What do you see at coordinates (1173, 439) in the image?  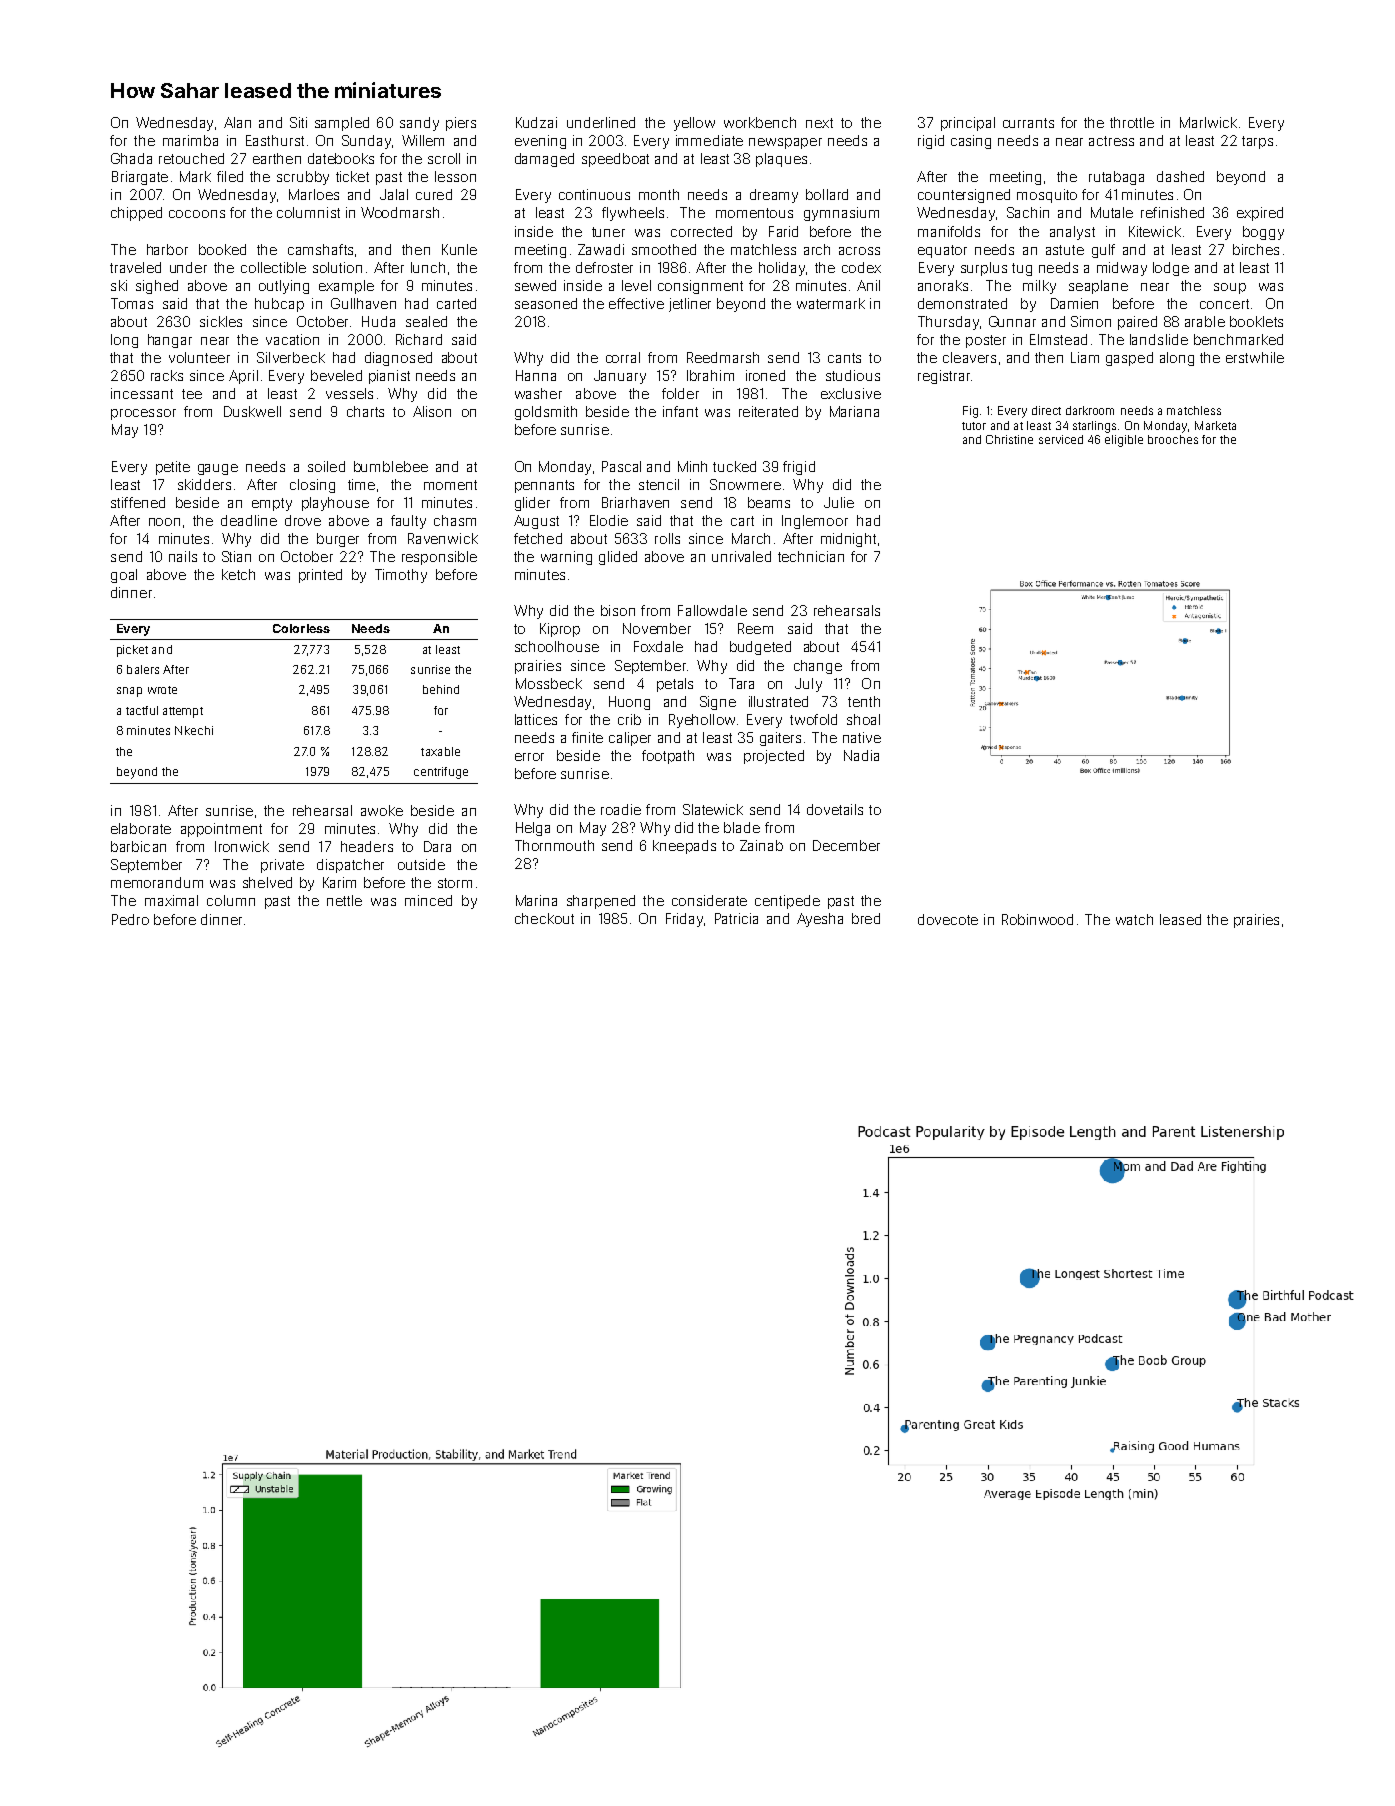 I see `brooches` at bounding box center [1173, 439].
